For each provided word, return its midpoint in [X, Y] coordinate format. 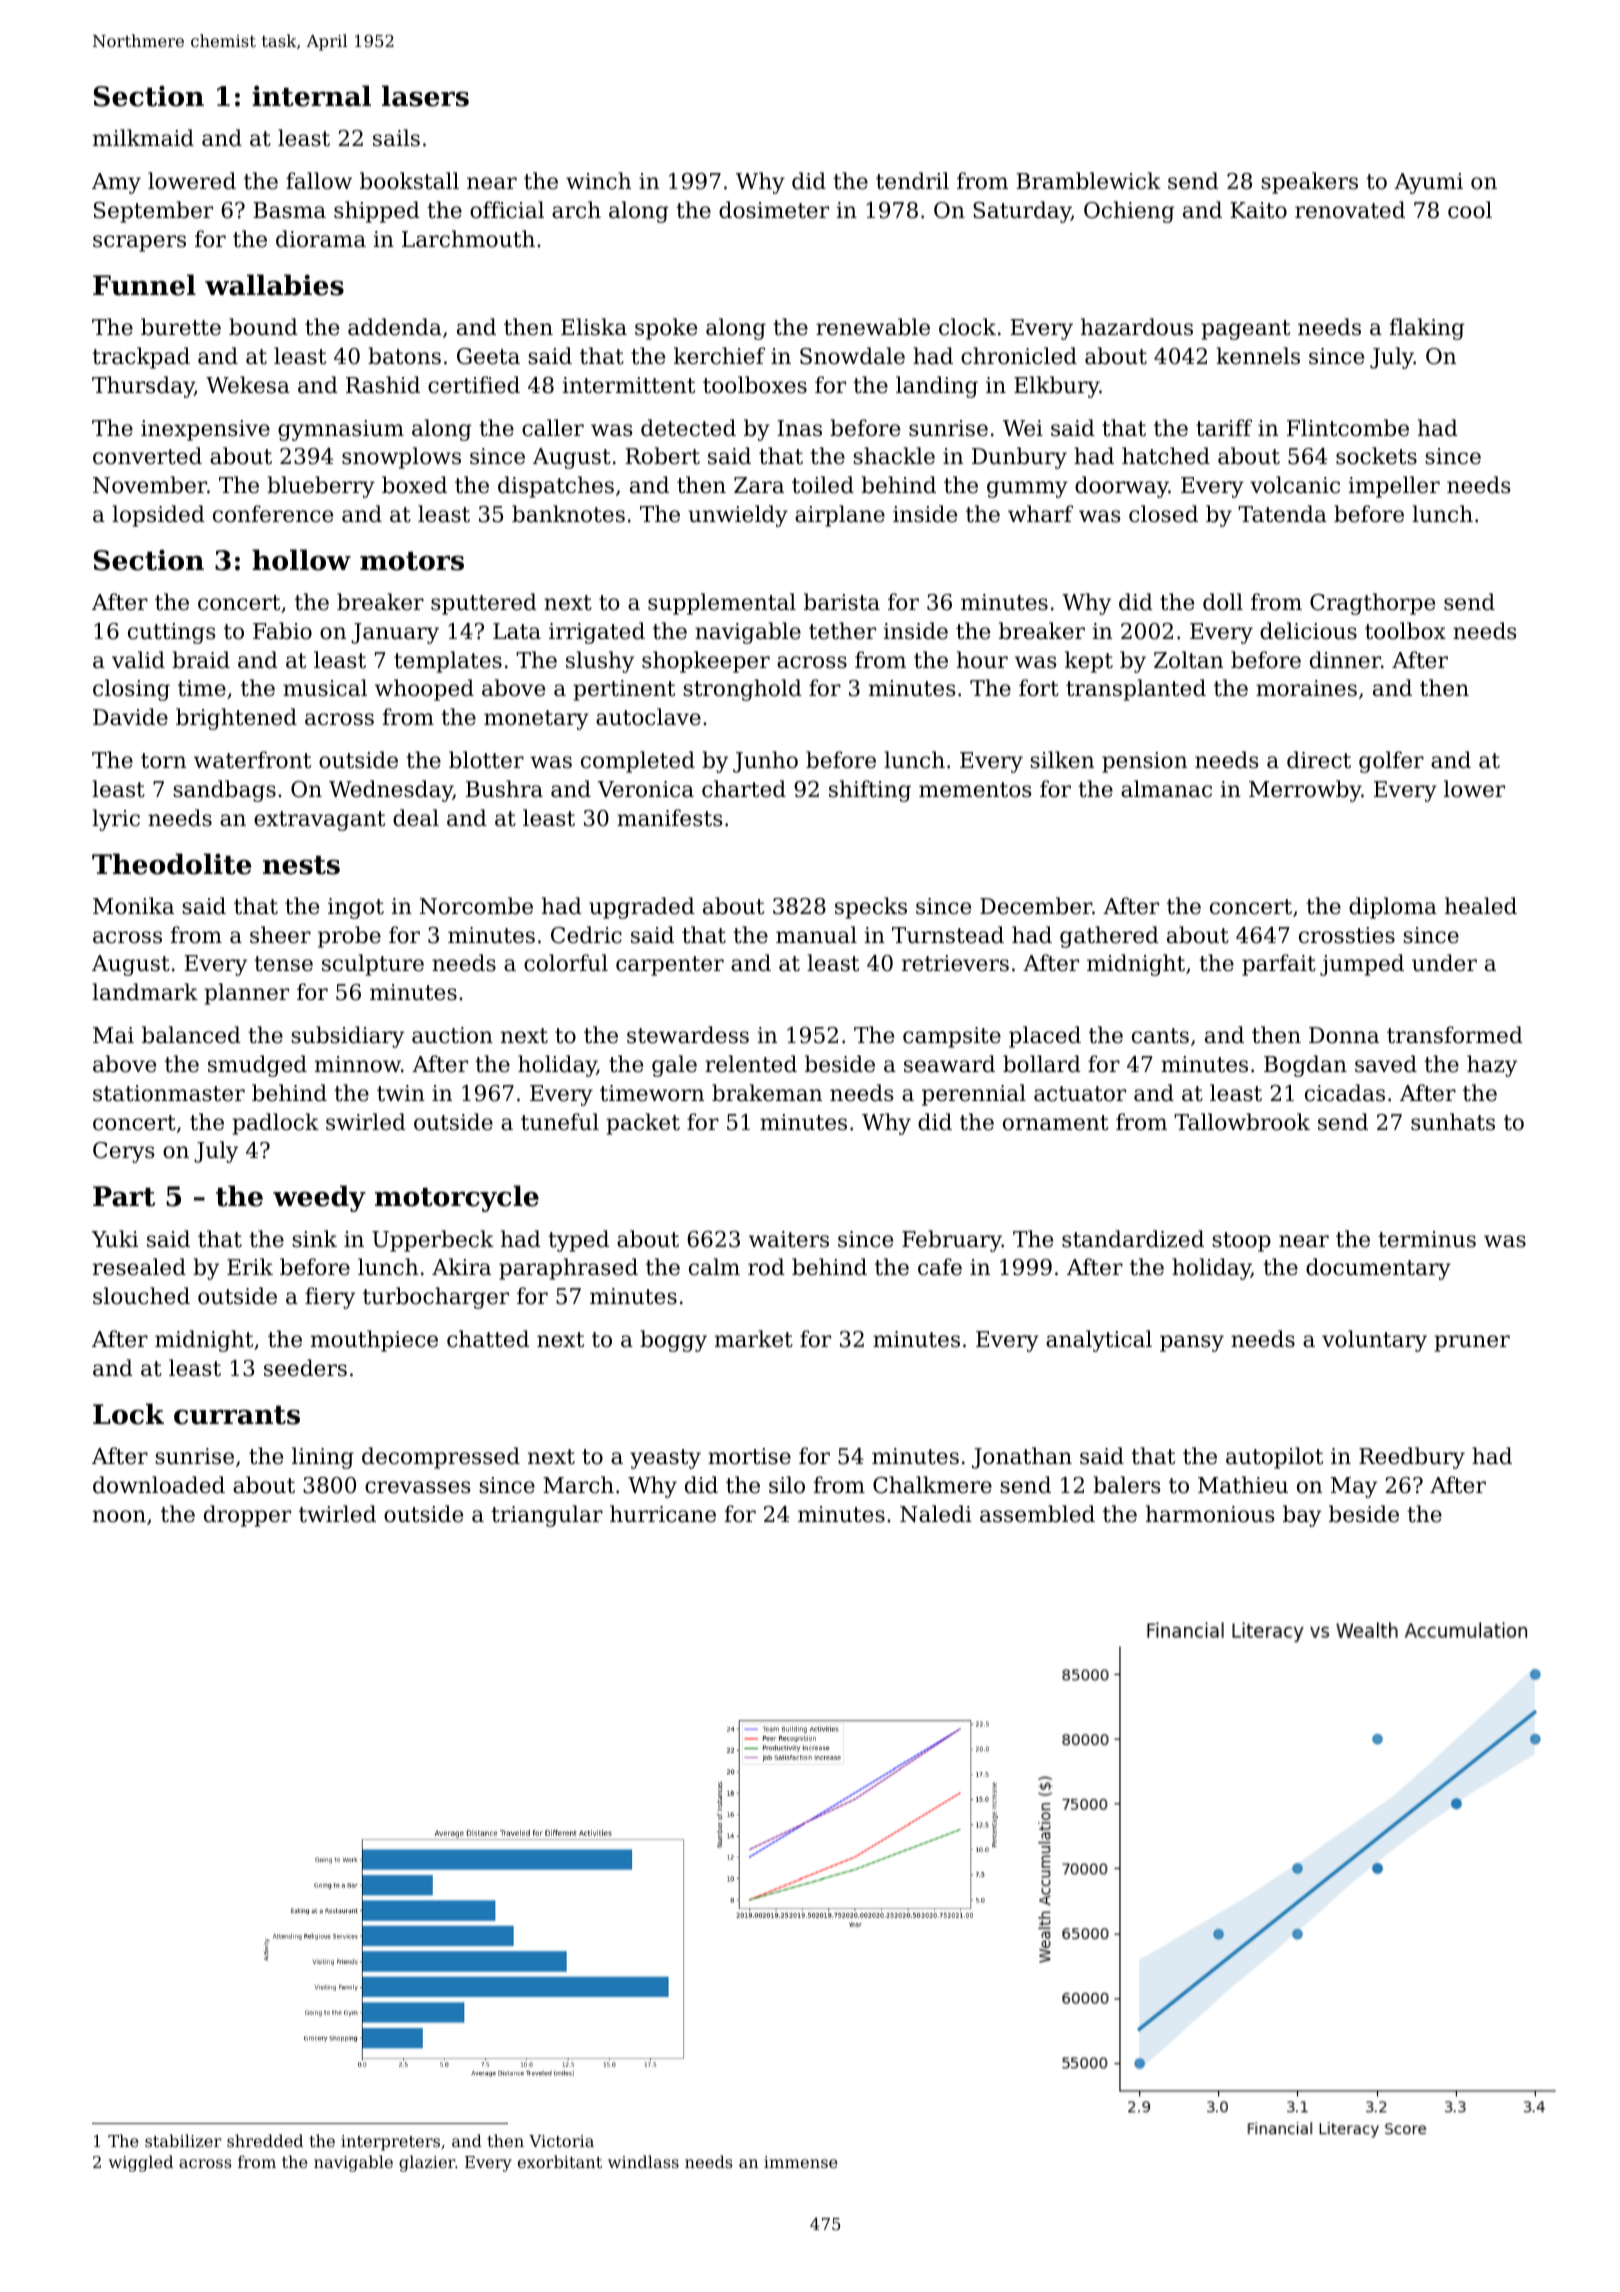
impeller [1394, 487]
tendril [912, 181]
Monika [133, 906]
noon [119, 1516]
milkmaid [143, 138]
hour [982, 660]
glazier [427, 2163]
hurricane [663, 1514]
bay [1302, 1516]
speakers [1309, 183]
